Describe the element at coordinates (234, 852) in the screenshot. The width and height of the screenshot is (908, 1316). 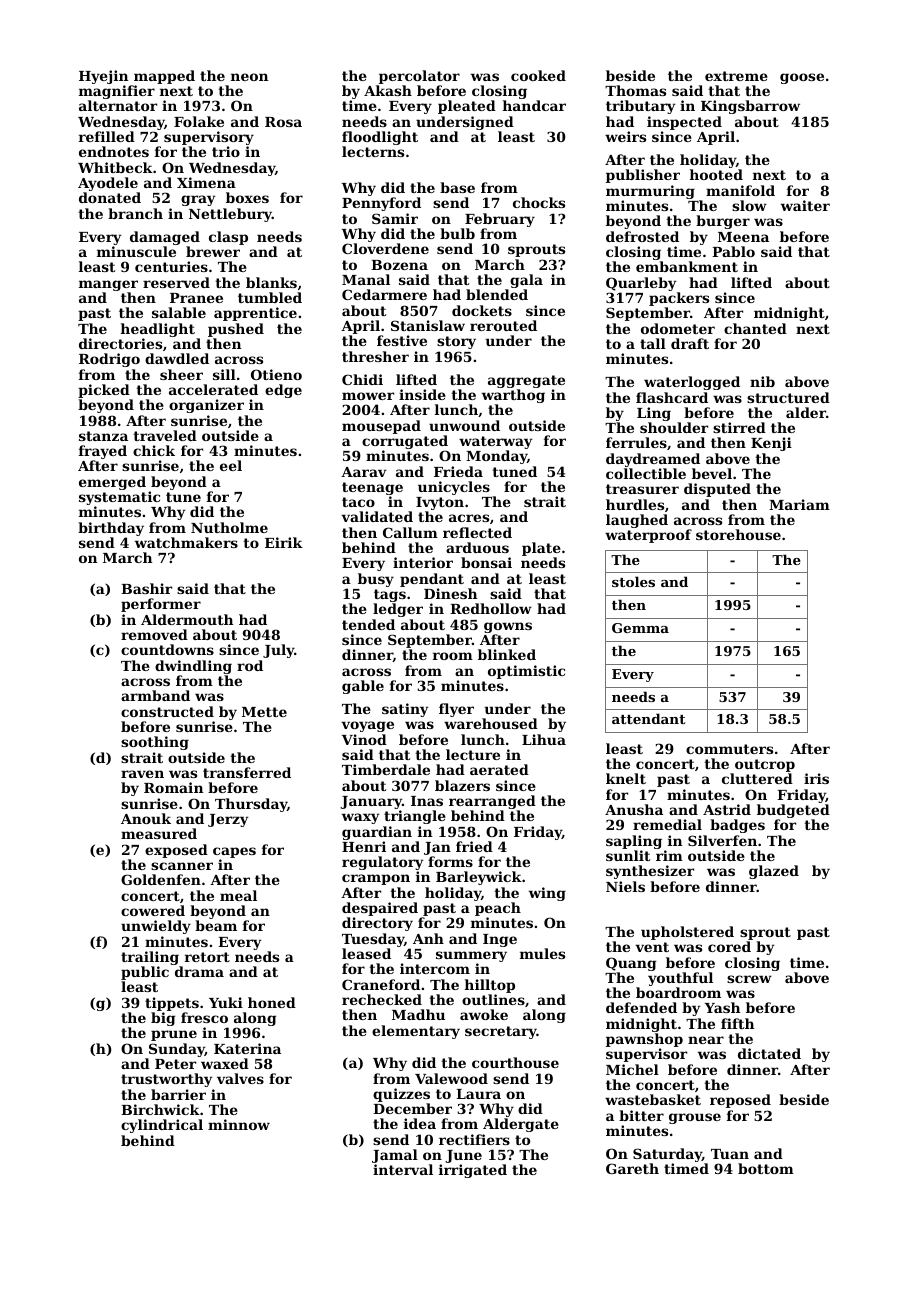
I see `capes` at that location.
